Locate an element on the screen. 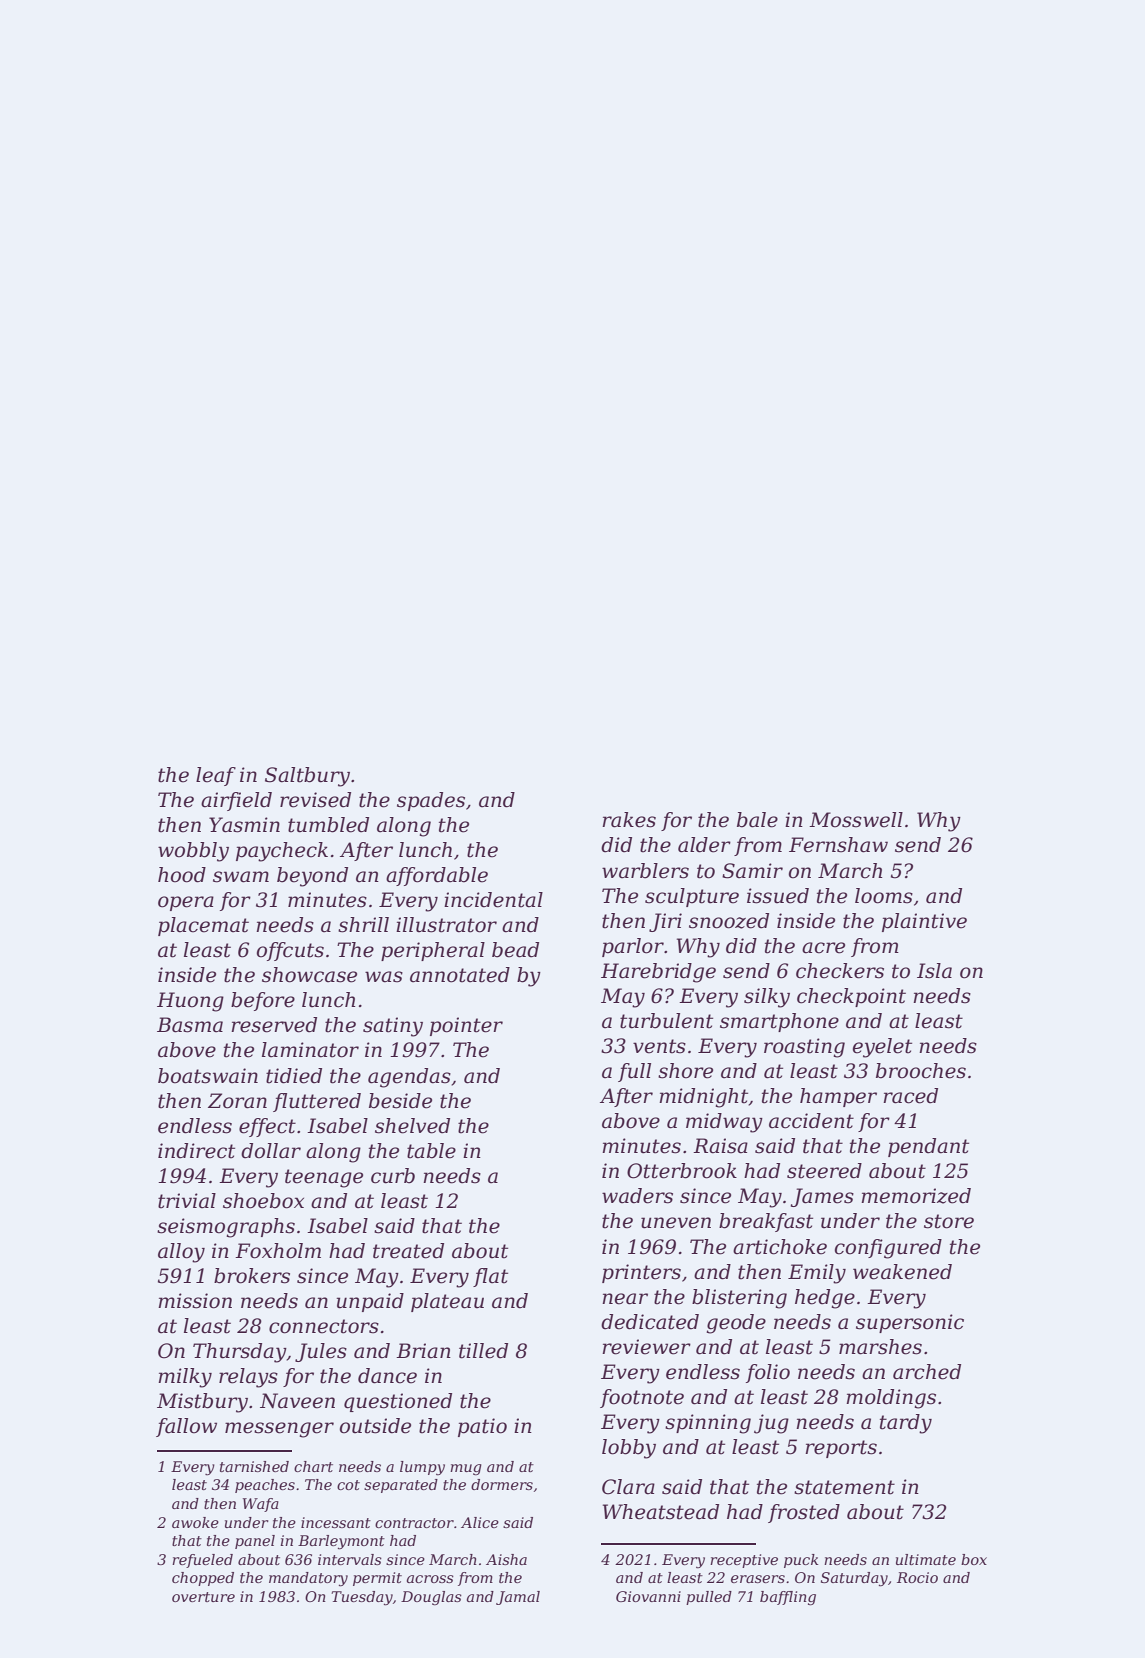 The image size is (1145, 1658). Douglas is located at coordinates (431, 1598).
